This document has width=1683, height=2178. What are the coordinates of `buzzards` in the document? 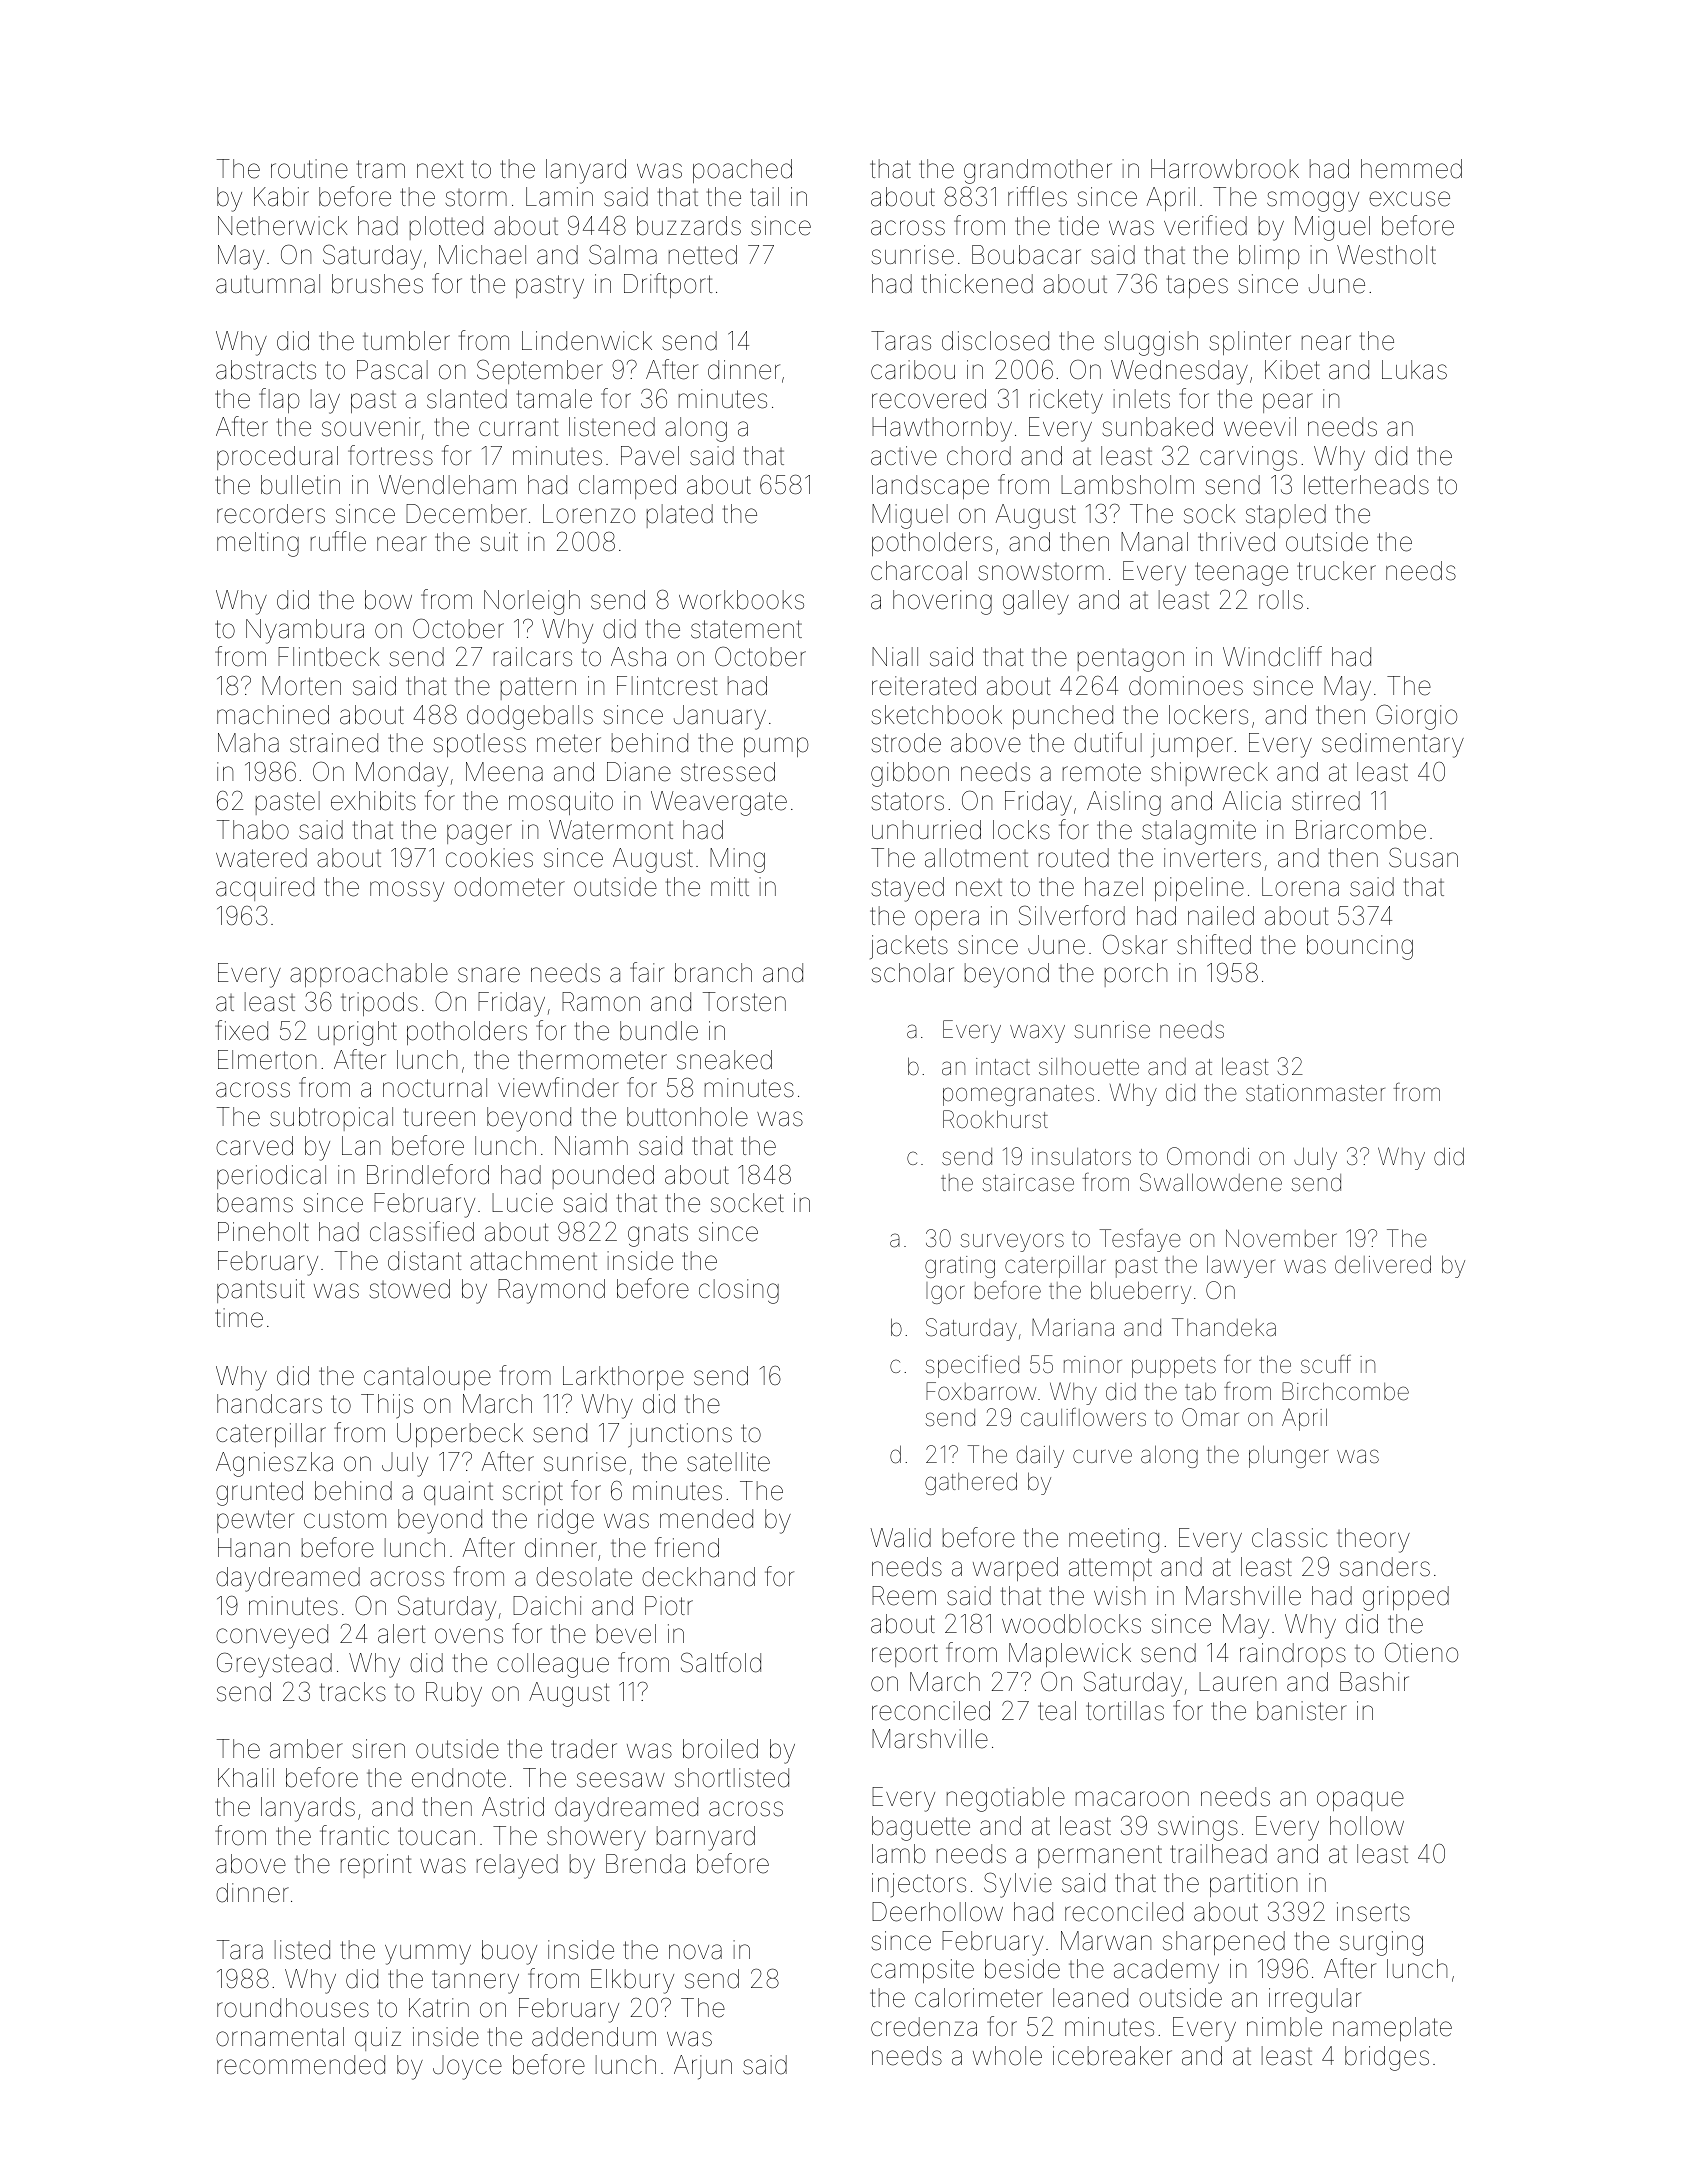 It's located at (689, 226).
